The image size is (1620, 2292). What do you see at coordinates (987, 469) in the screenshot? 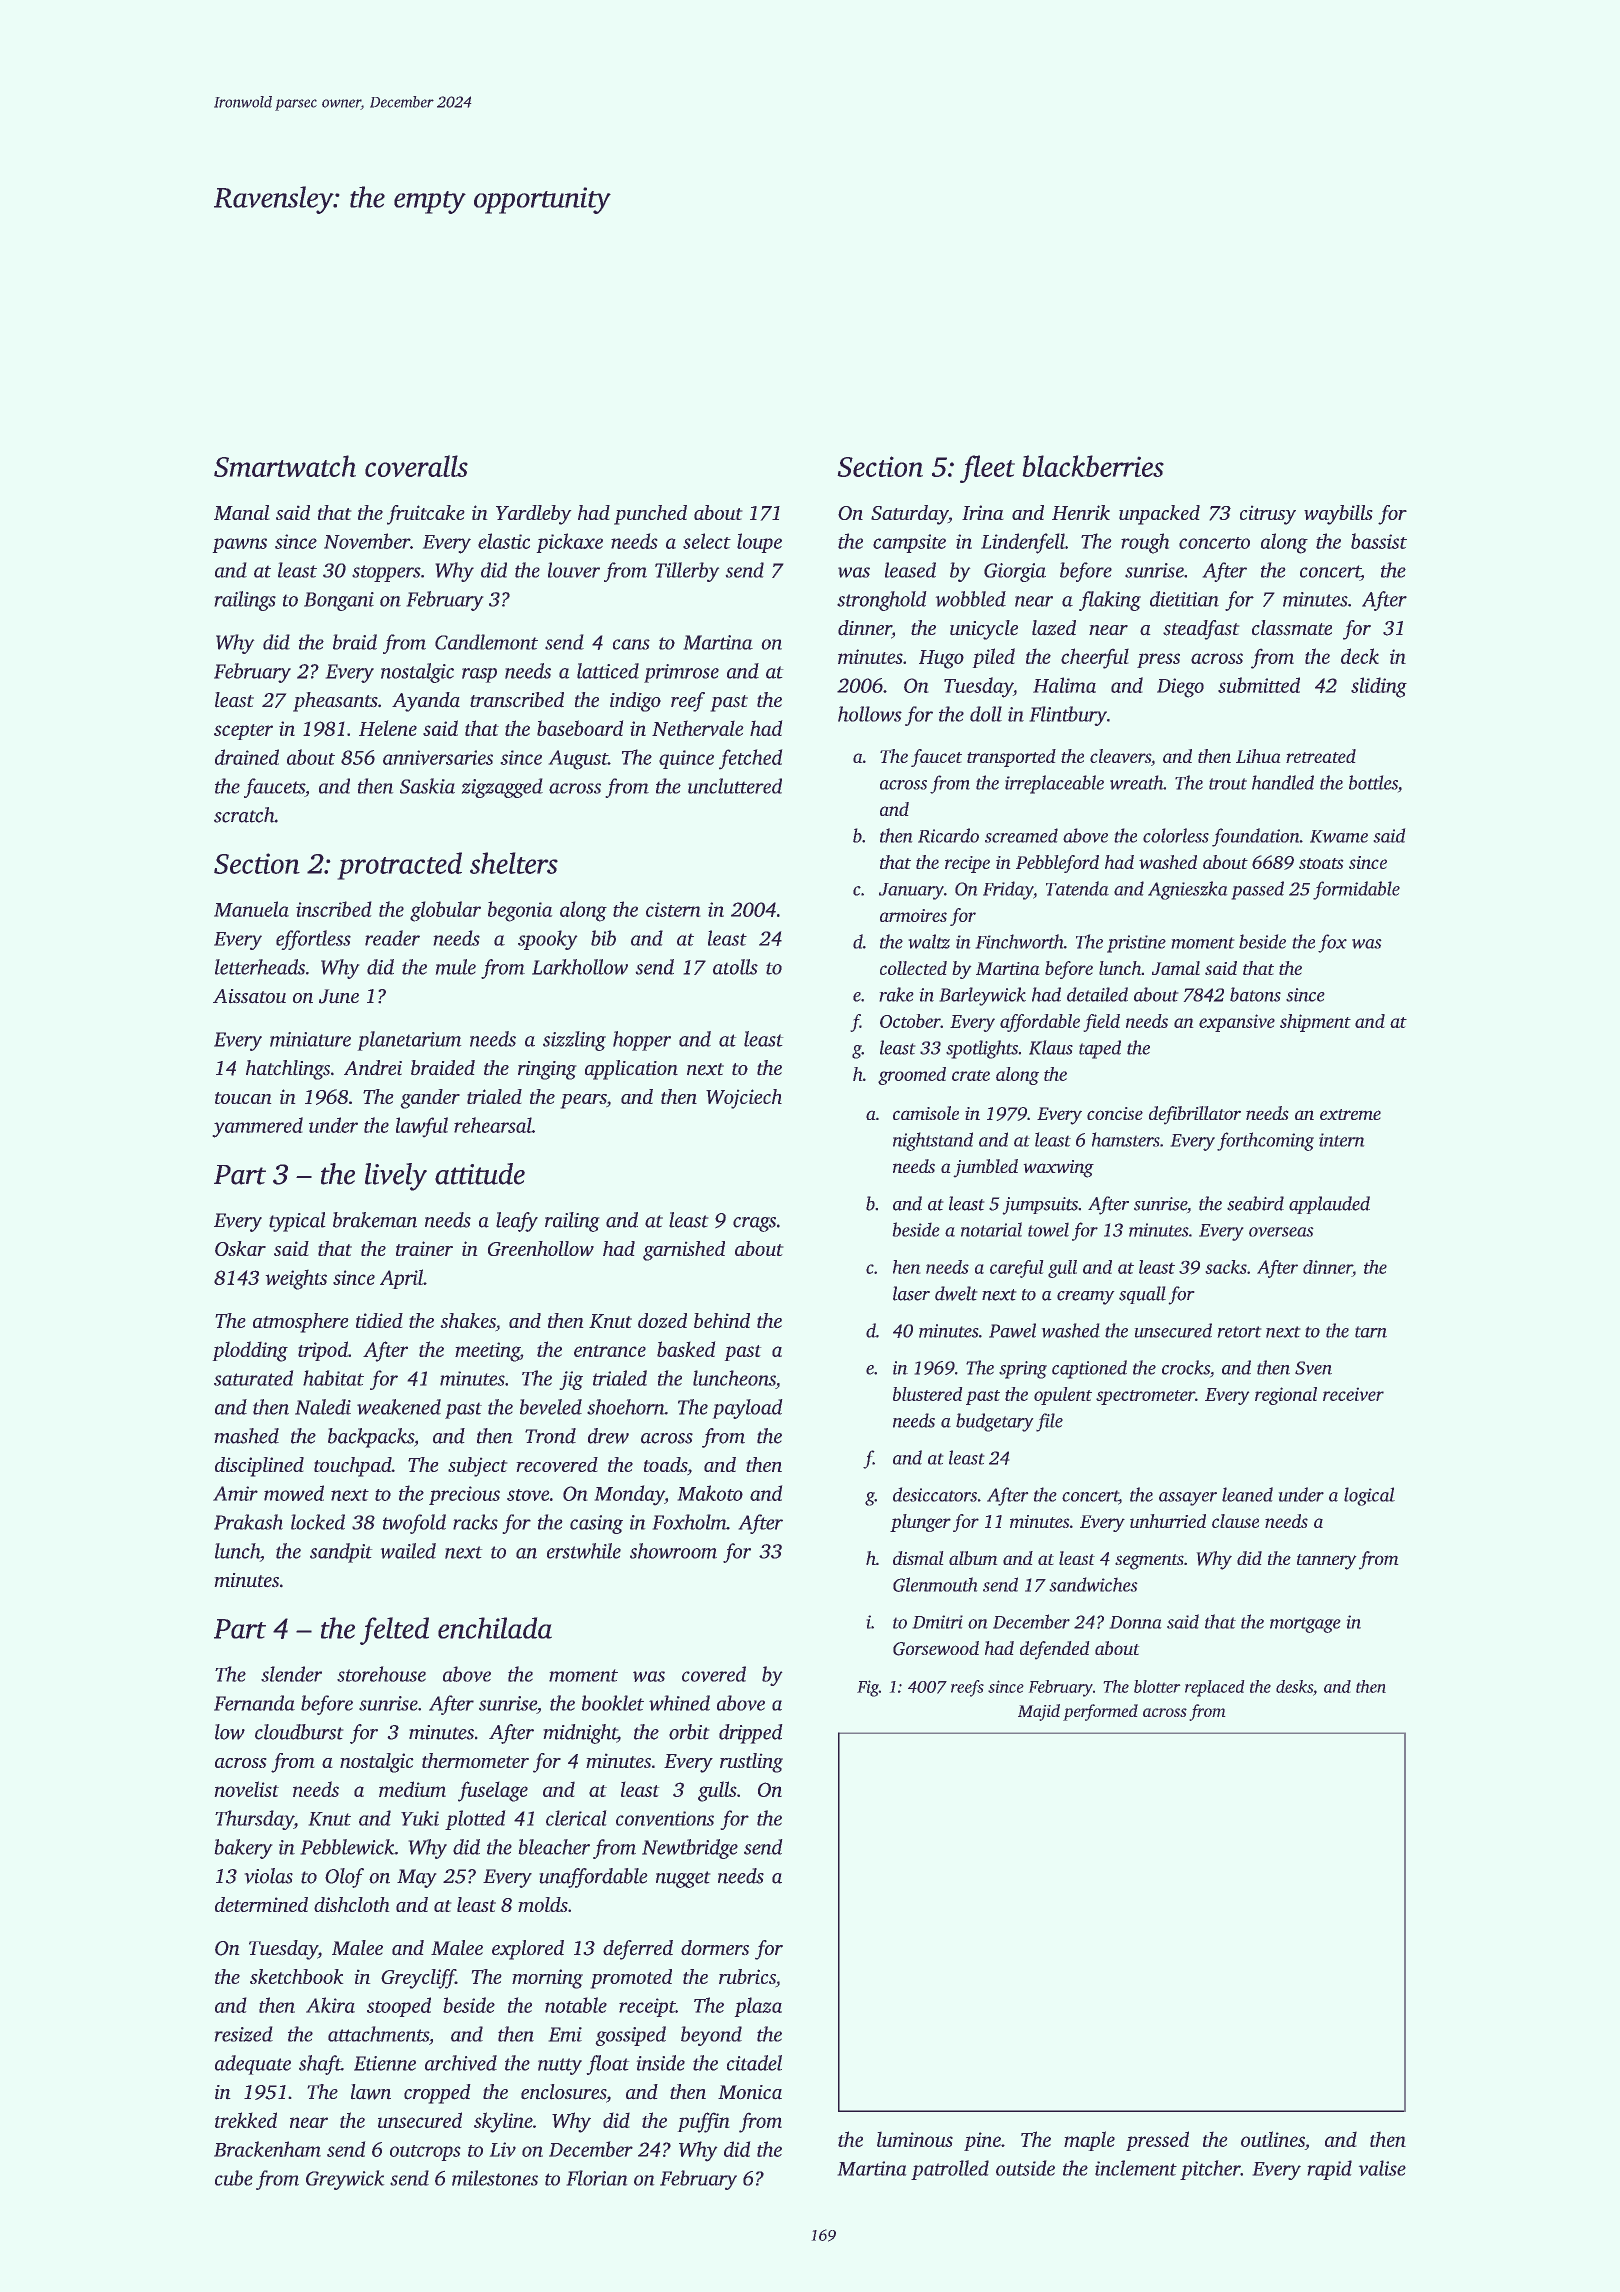
I see `fleet` at bounding box center [987, 469].
